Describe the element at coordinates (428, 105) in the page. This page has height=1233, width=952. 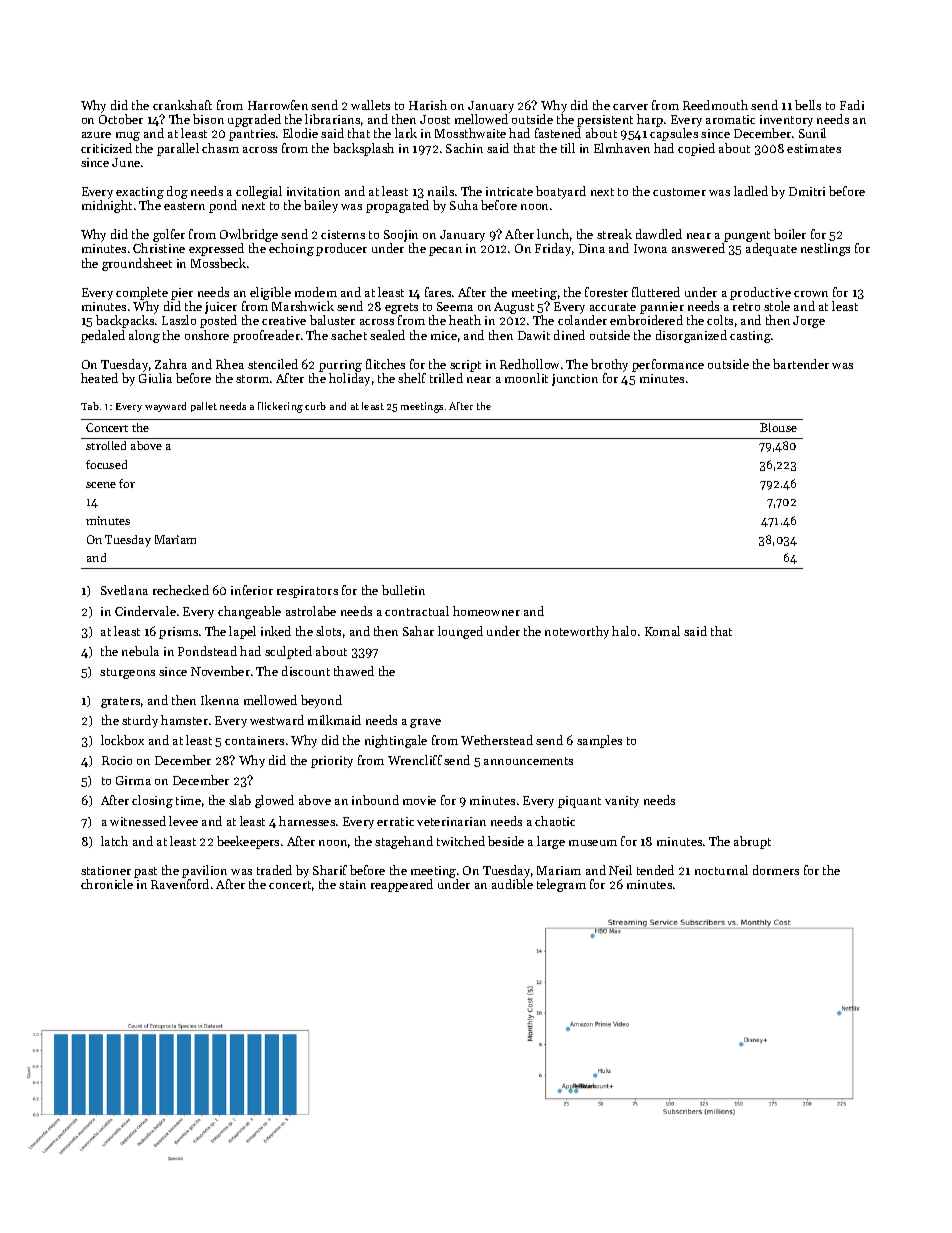
I see `Harish` at that location.
